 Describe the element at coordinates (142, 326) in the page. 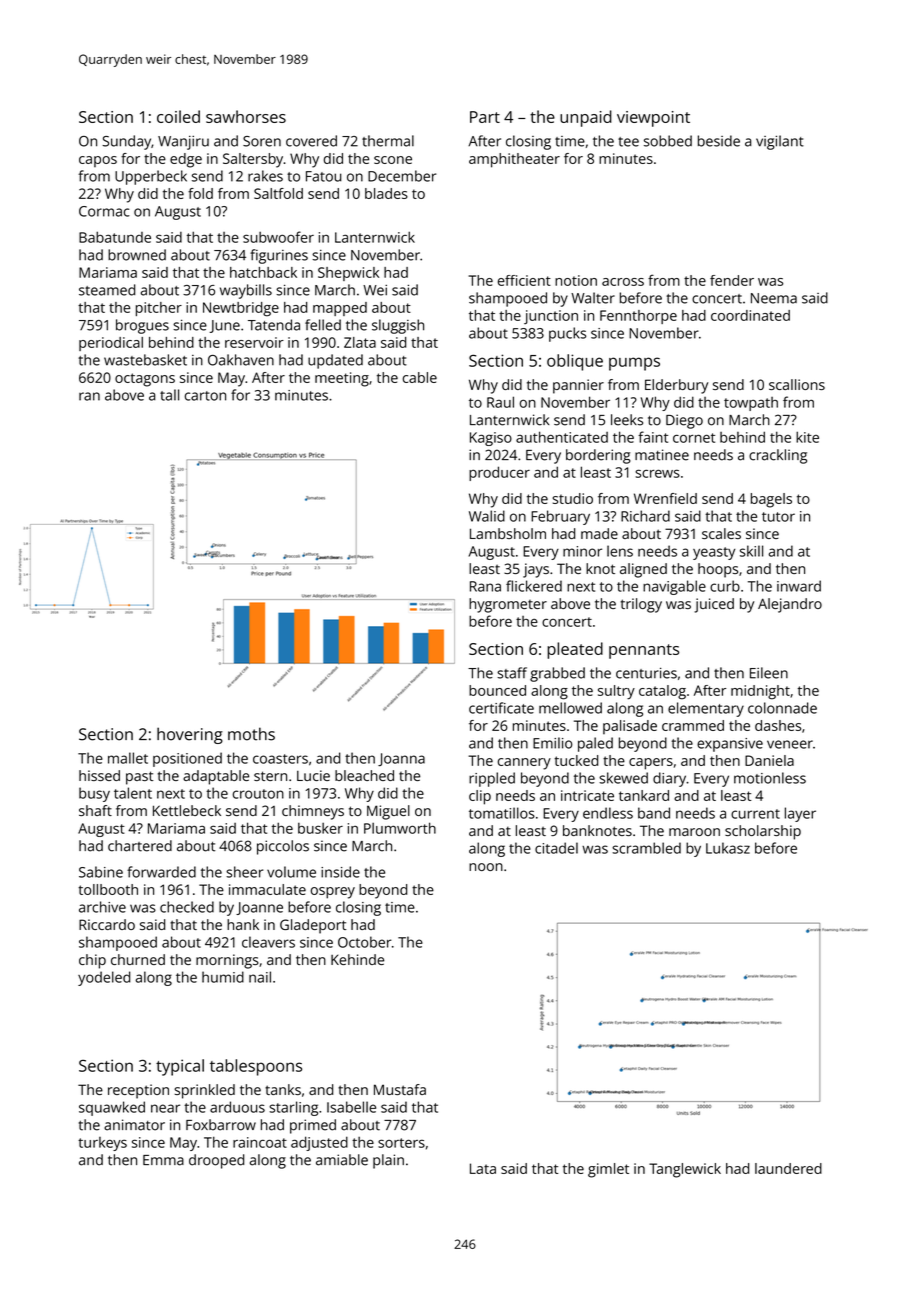

I see `brogues` at that location.
